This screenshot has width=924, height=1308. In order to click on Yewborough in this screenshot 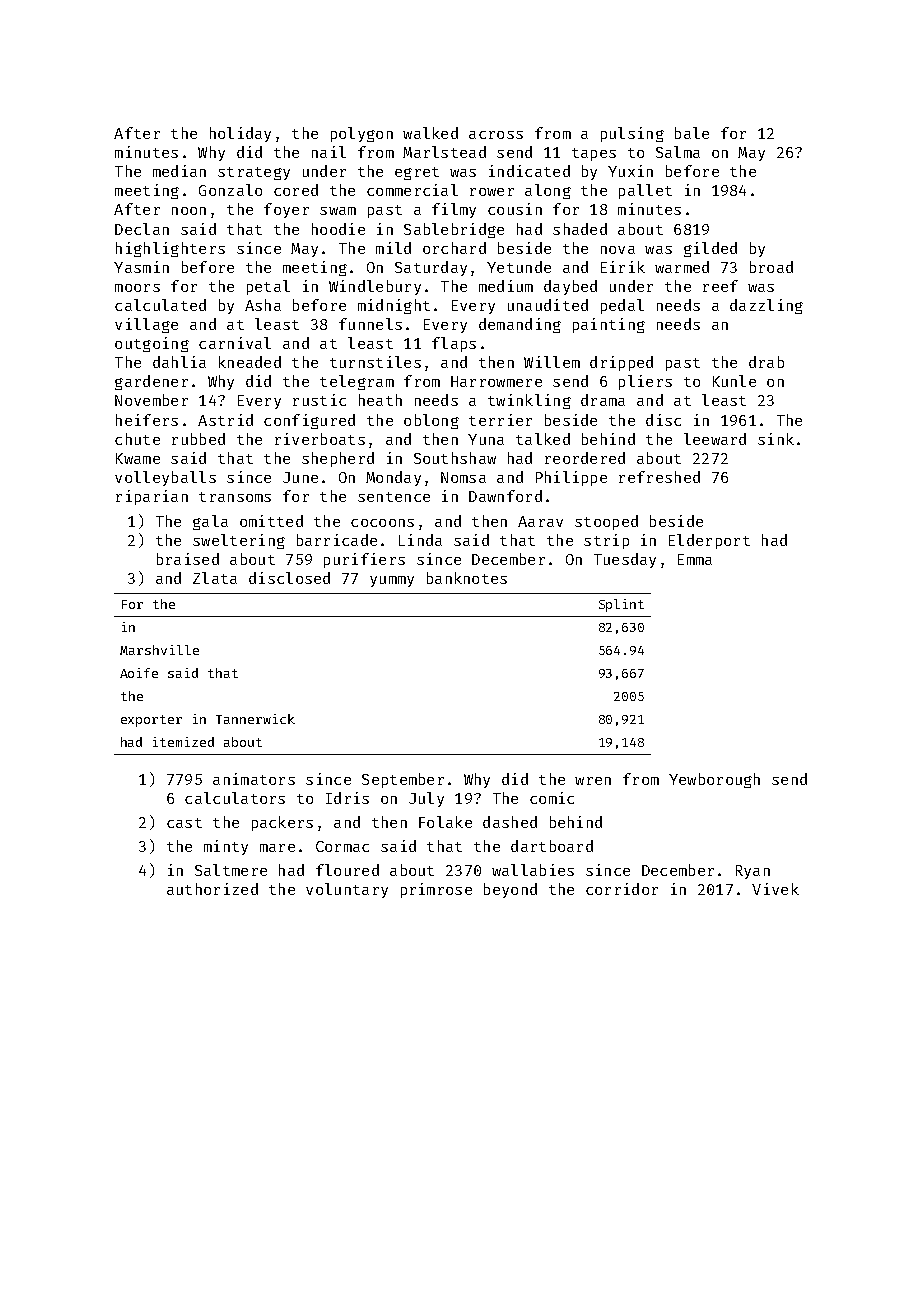, I will do `click(714, 780)`.
